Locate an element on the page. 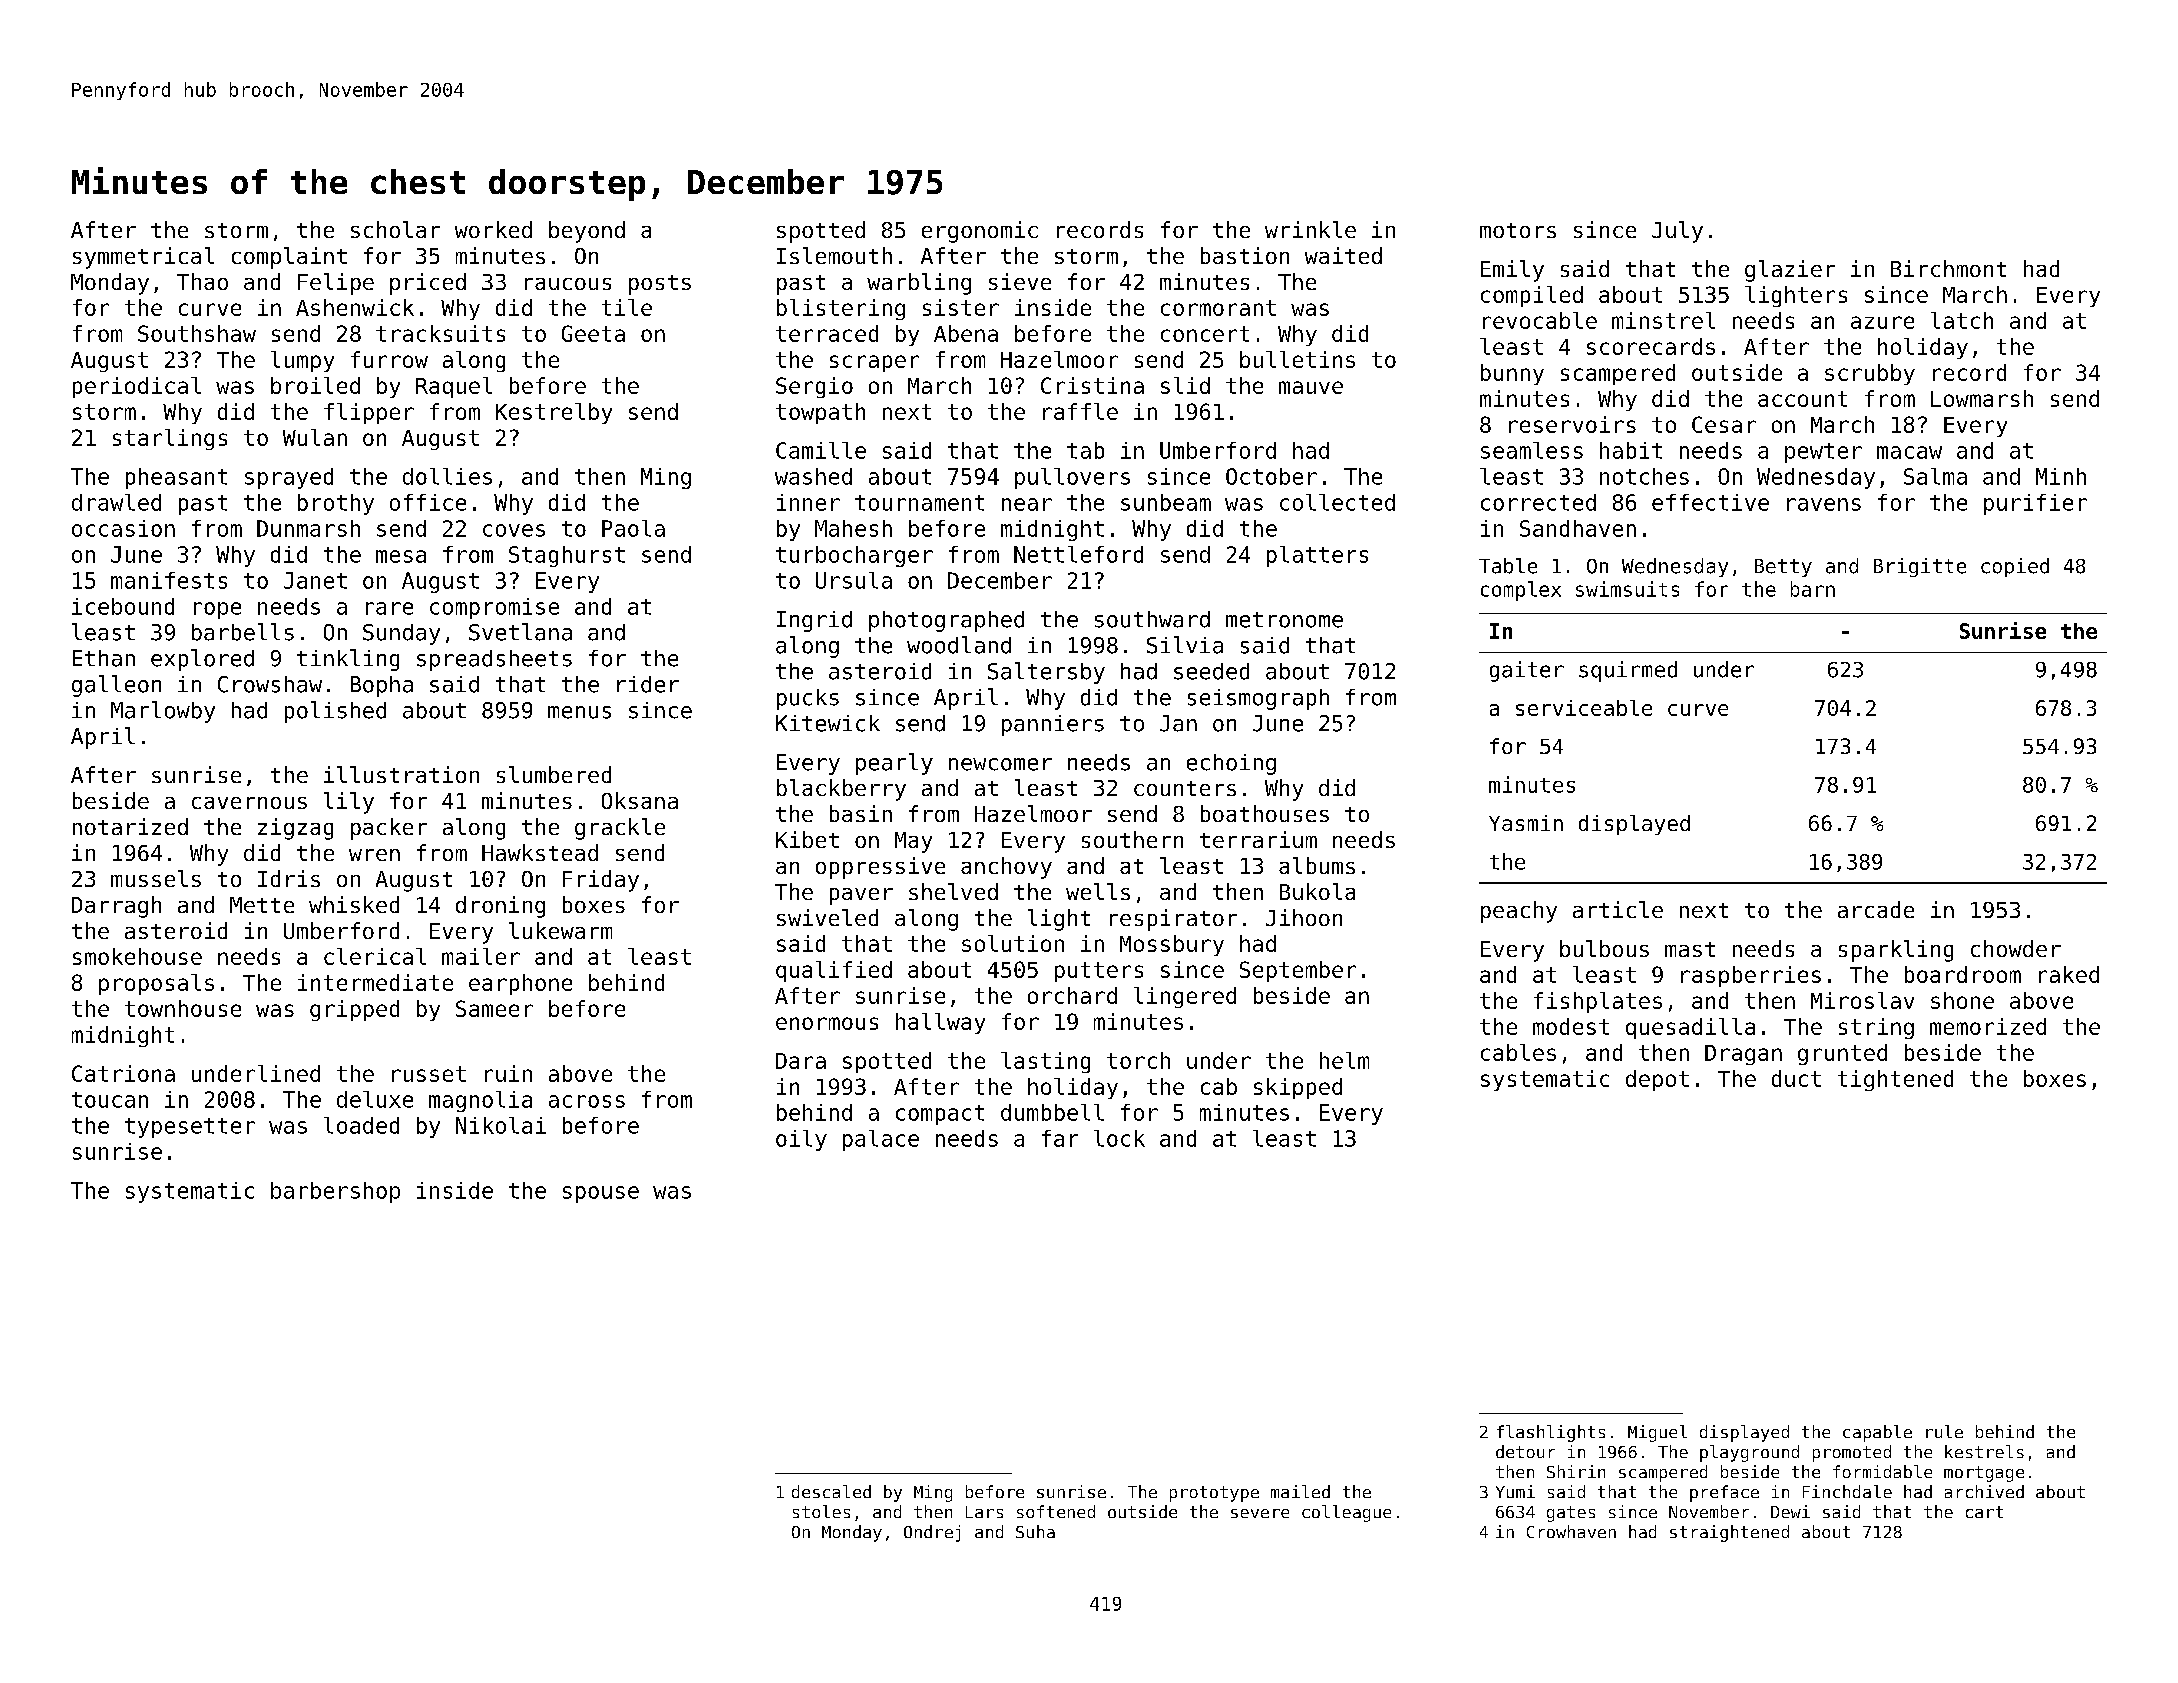  Kestrelby is located at coordinates (554, 413).
